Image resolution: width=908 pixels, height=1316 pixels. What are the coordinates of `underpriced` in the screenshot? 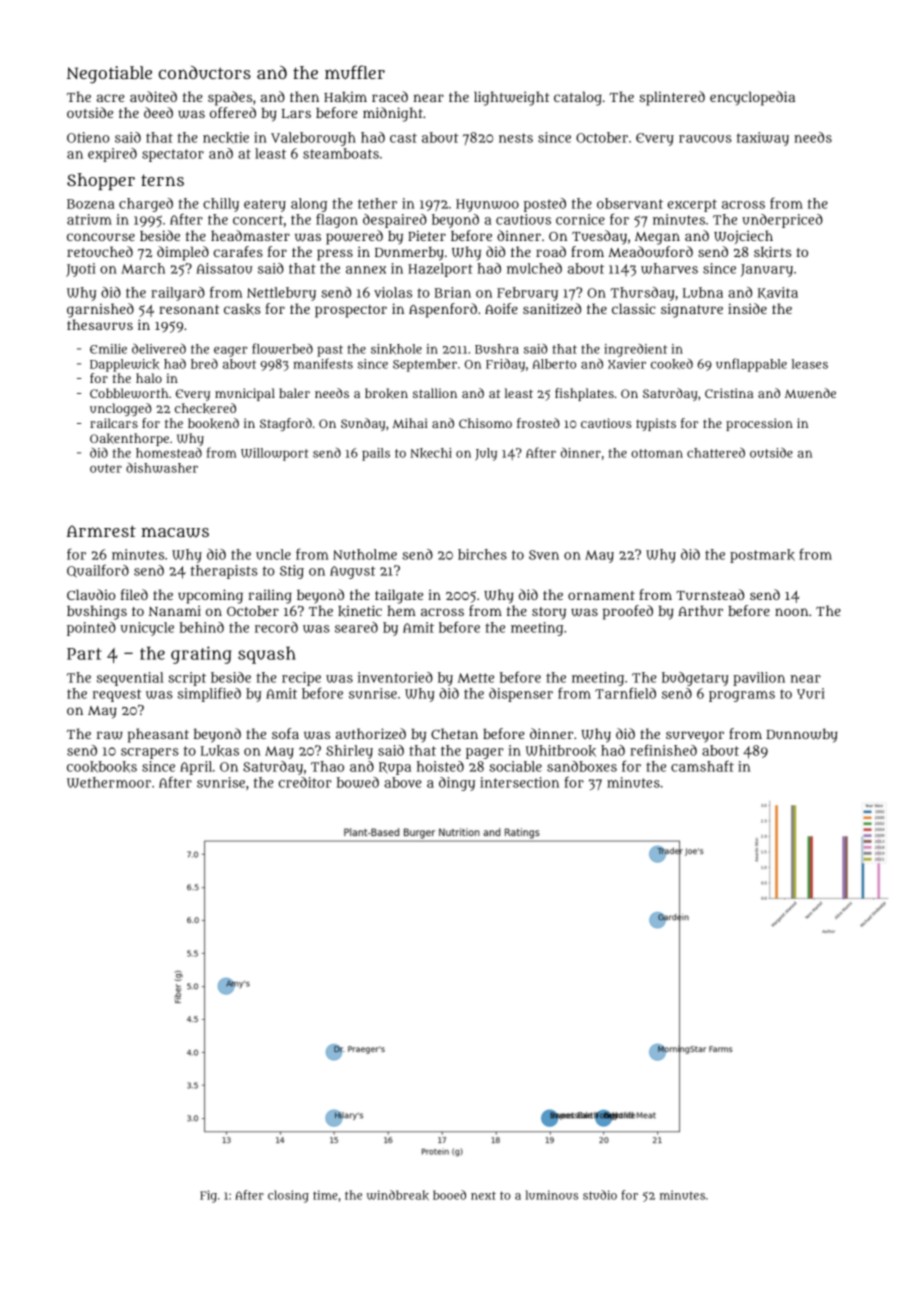 It's located at (782, 221).
